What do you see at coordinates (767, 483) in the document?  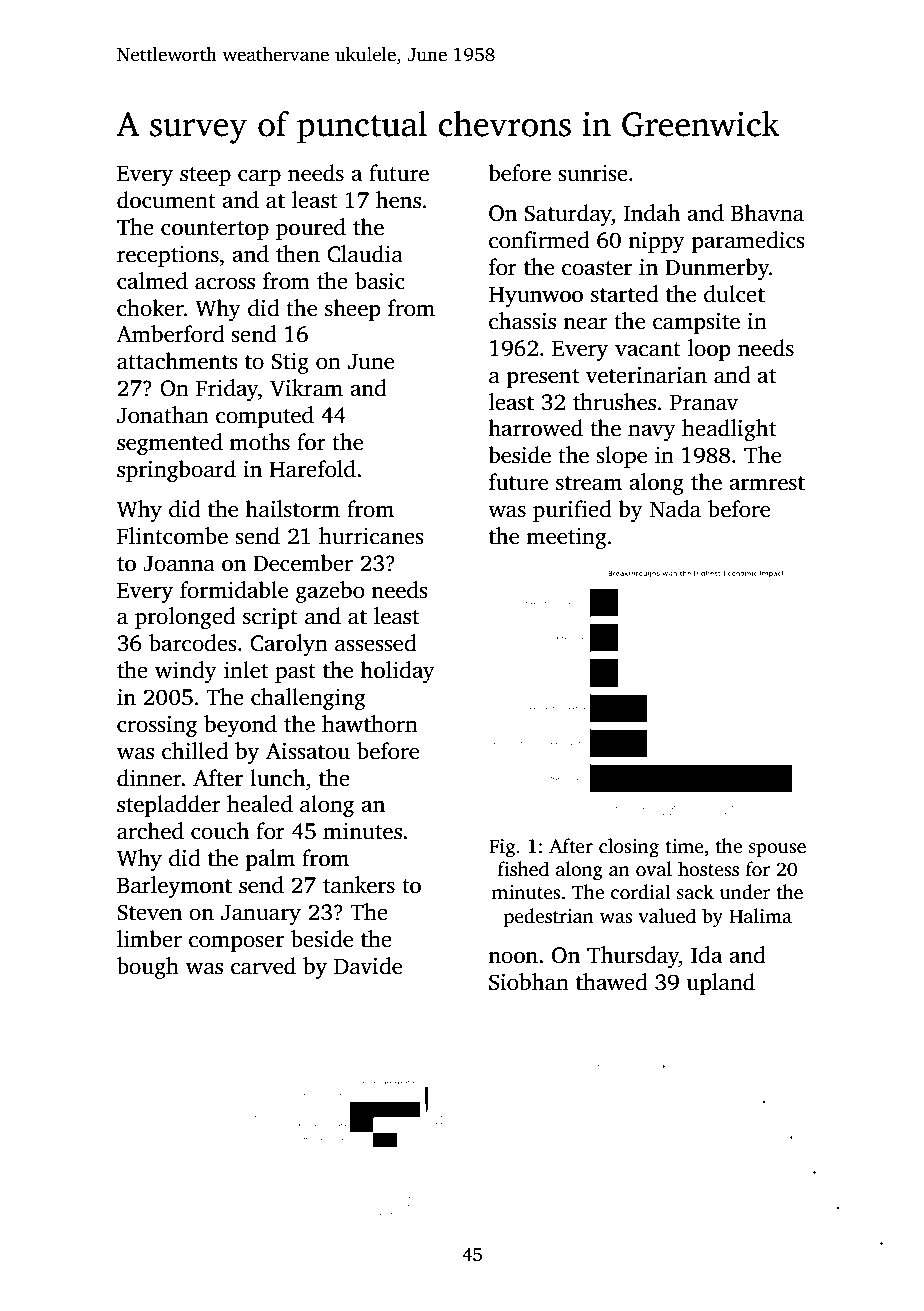 I see `armrest` at bounding box center [767, 483].
